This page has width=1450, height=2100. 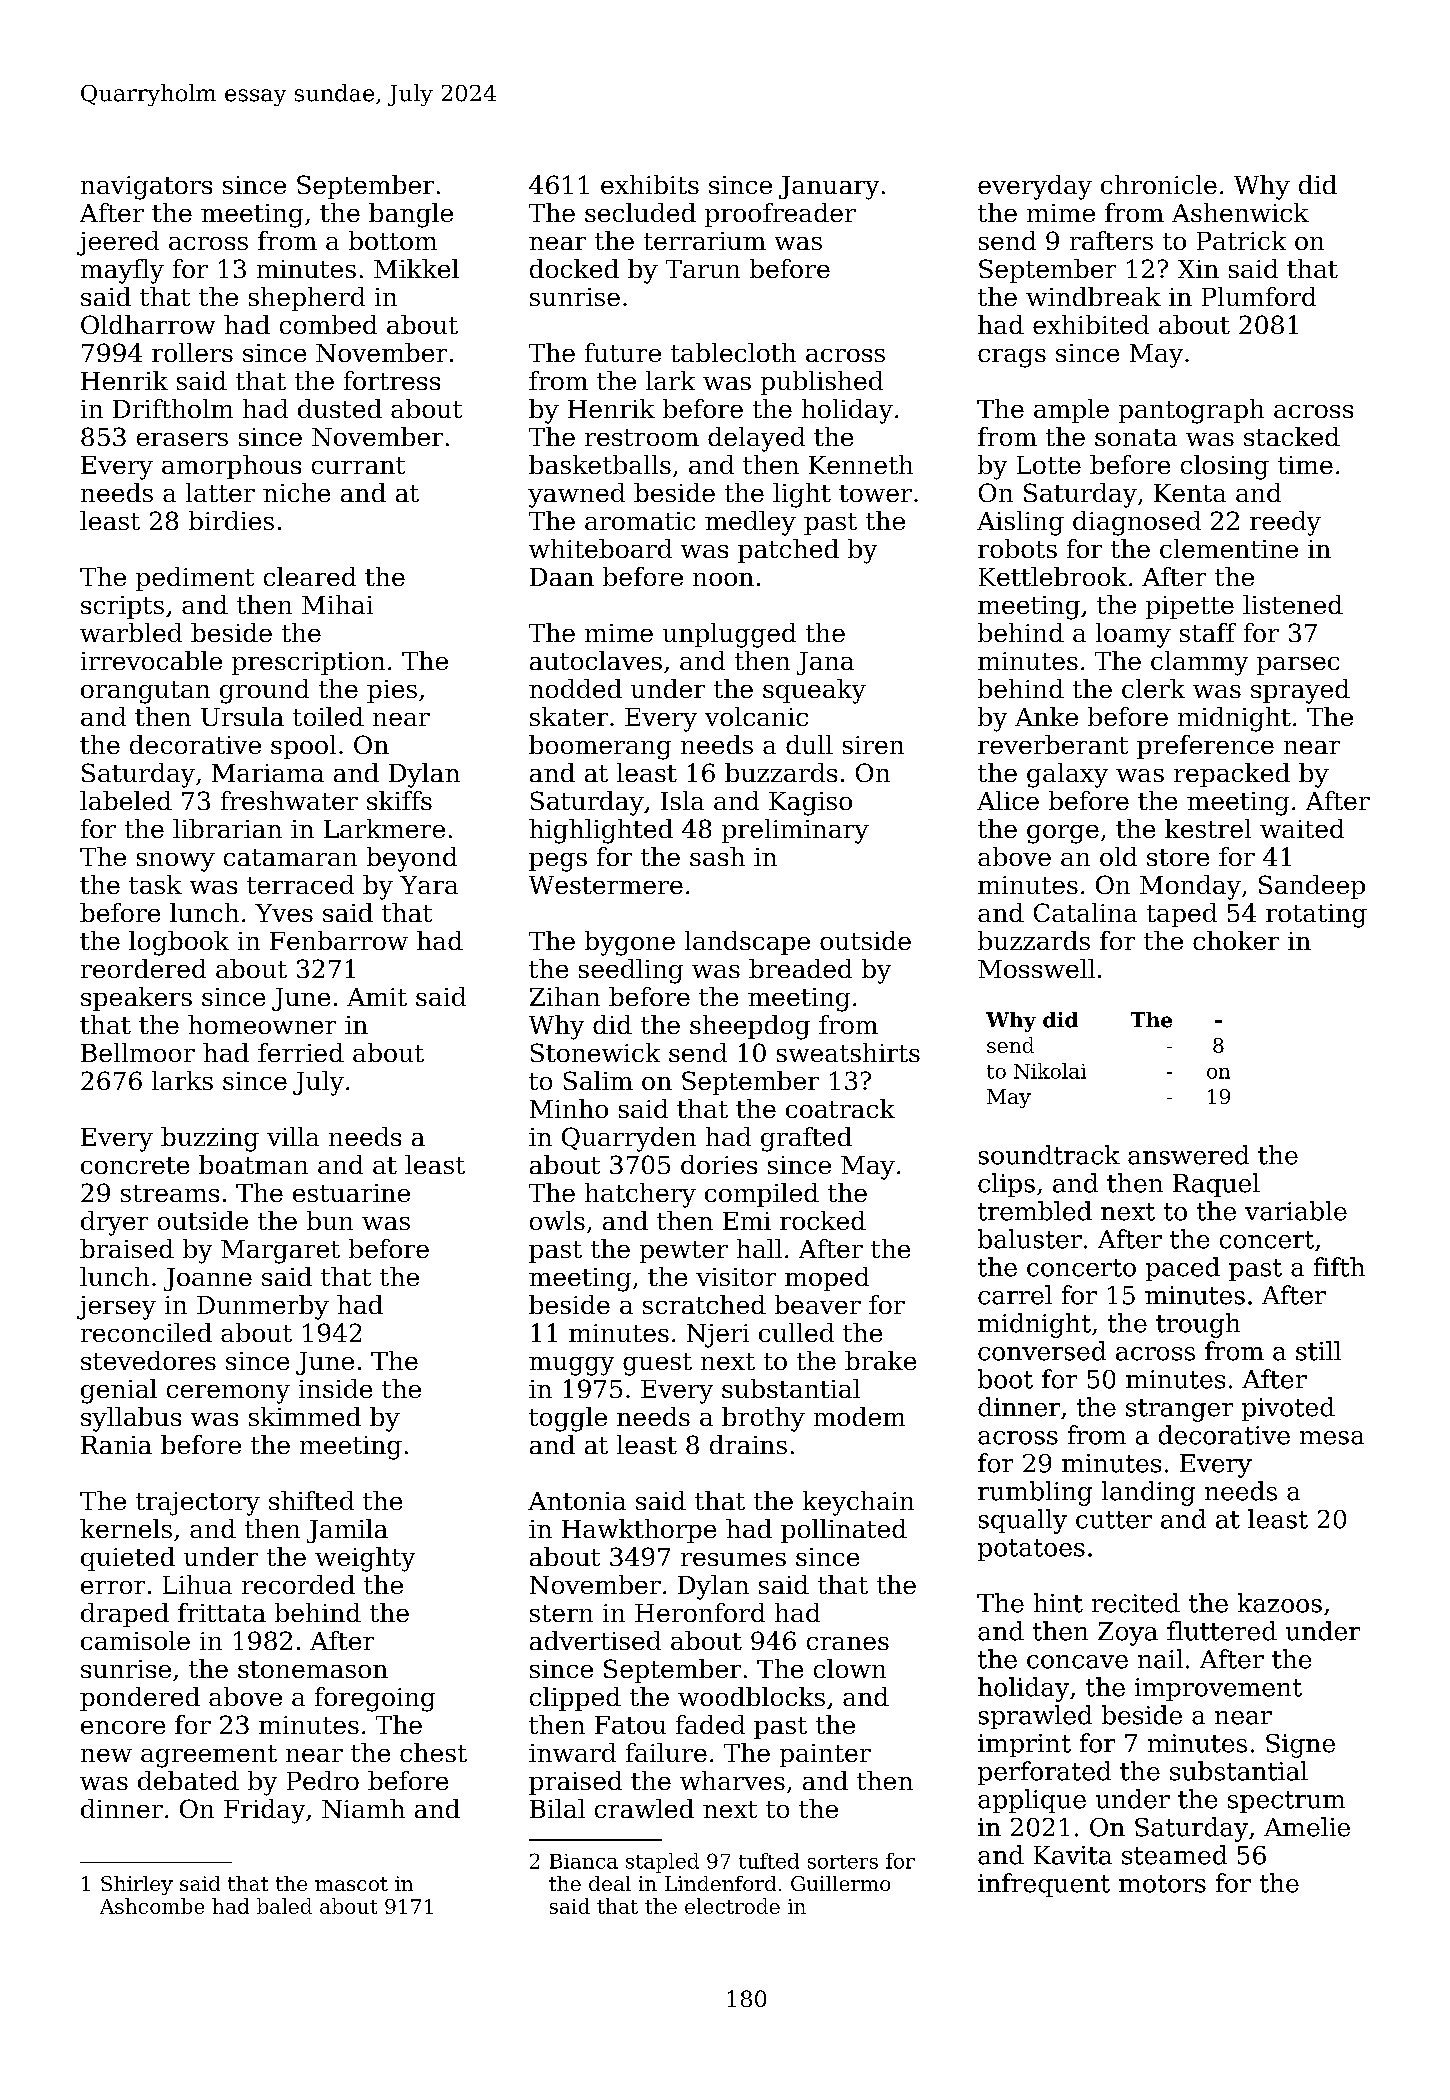 What do you see at coordinates (284, 1906) in the page?
I see `baled` at bounding box center [284, 1906].
